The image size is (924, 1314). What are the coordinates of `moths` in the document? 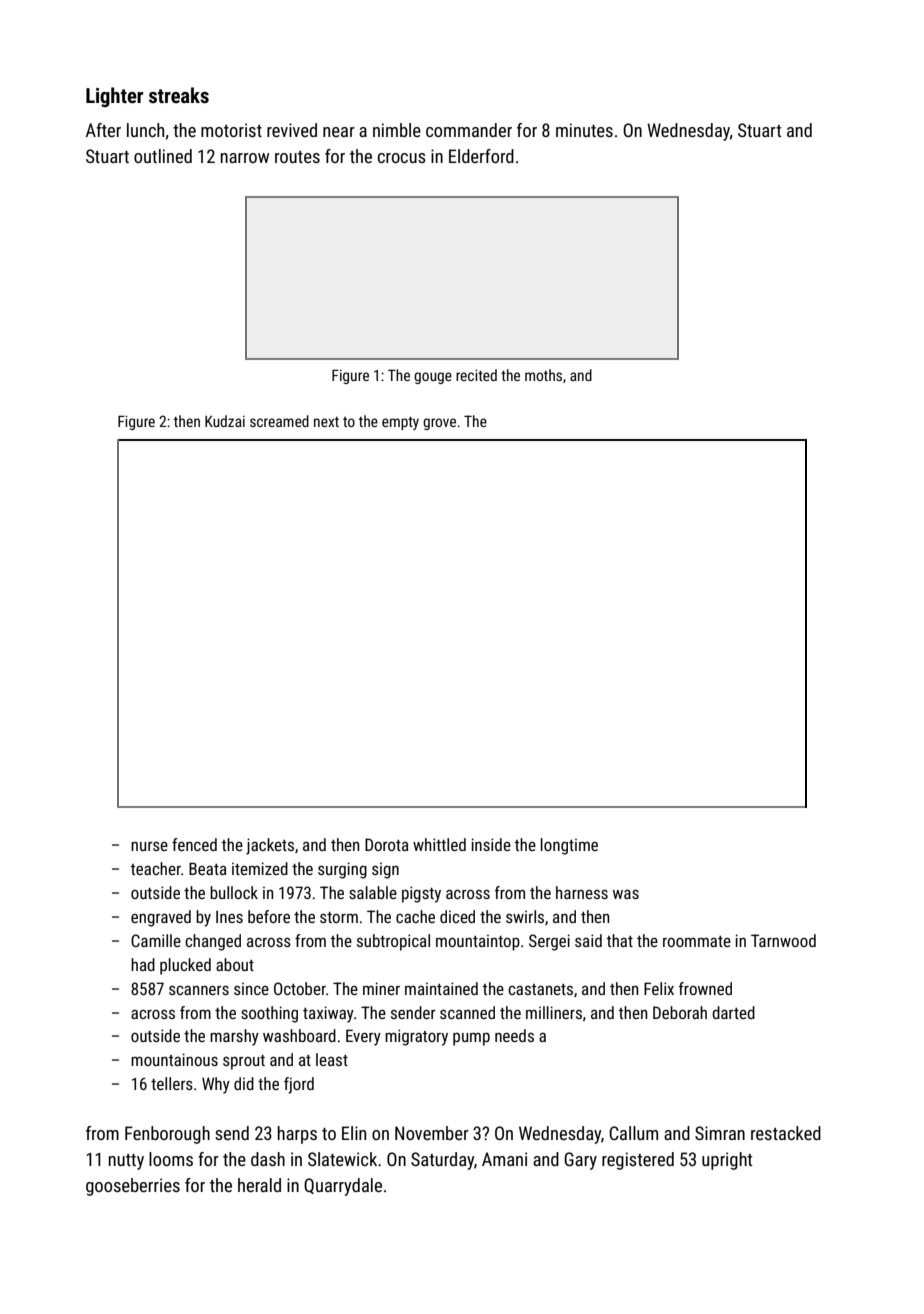 It's located at (543, 375).
